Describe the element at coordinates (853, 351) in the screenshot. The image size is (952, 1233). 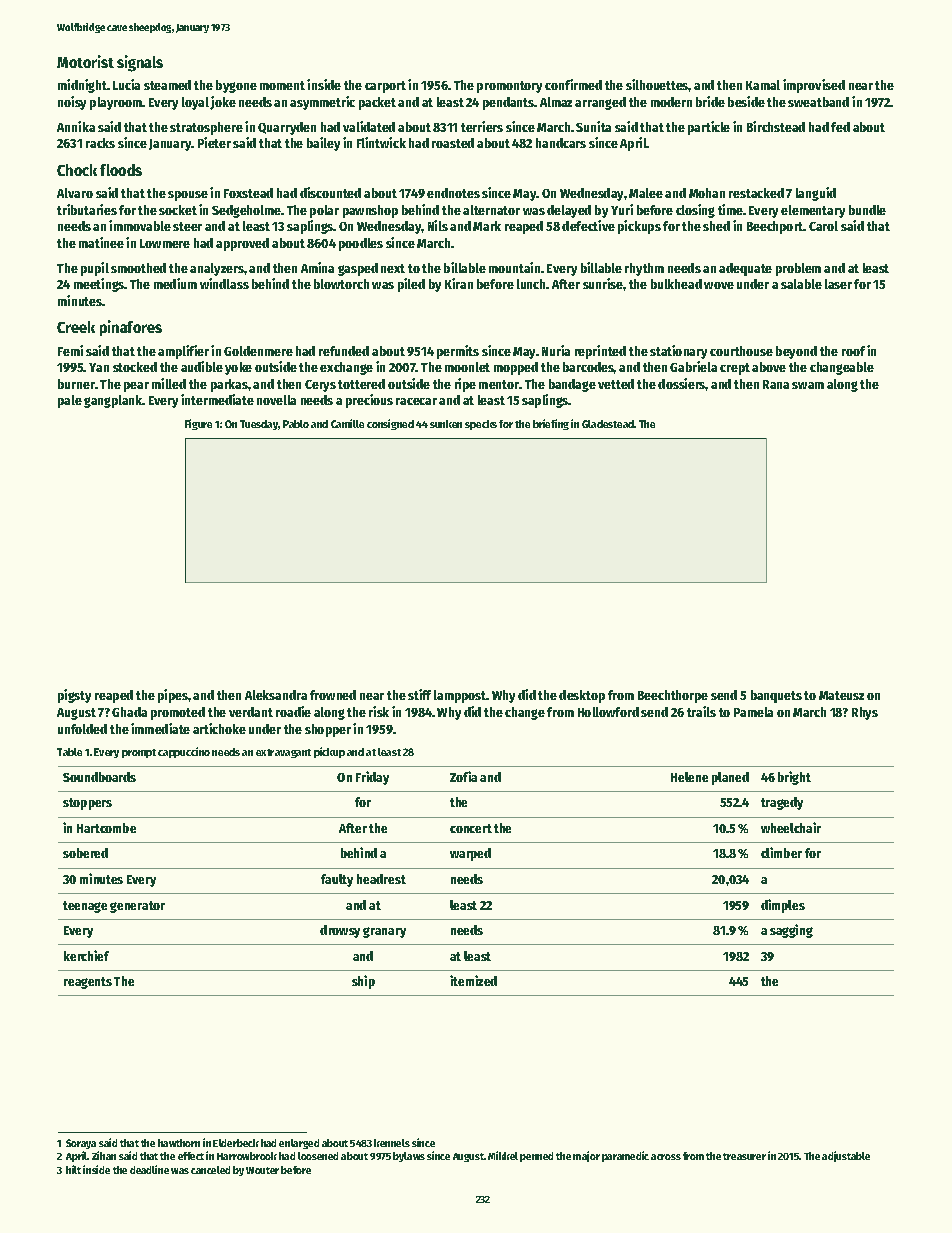
I see `roof` at that location.
